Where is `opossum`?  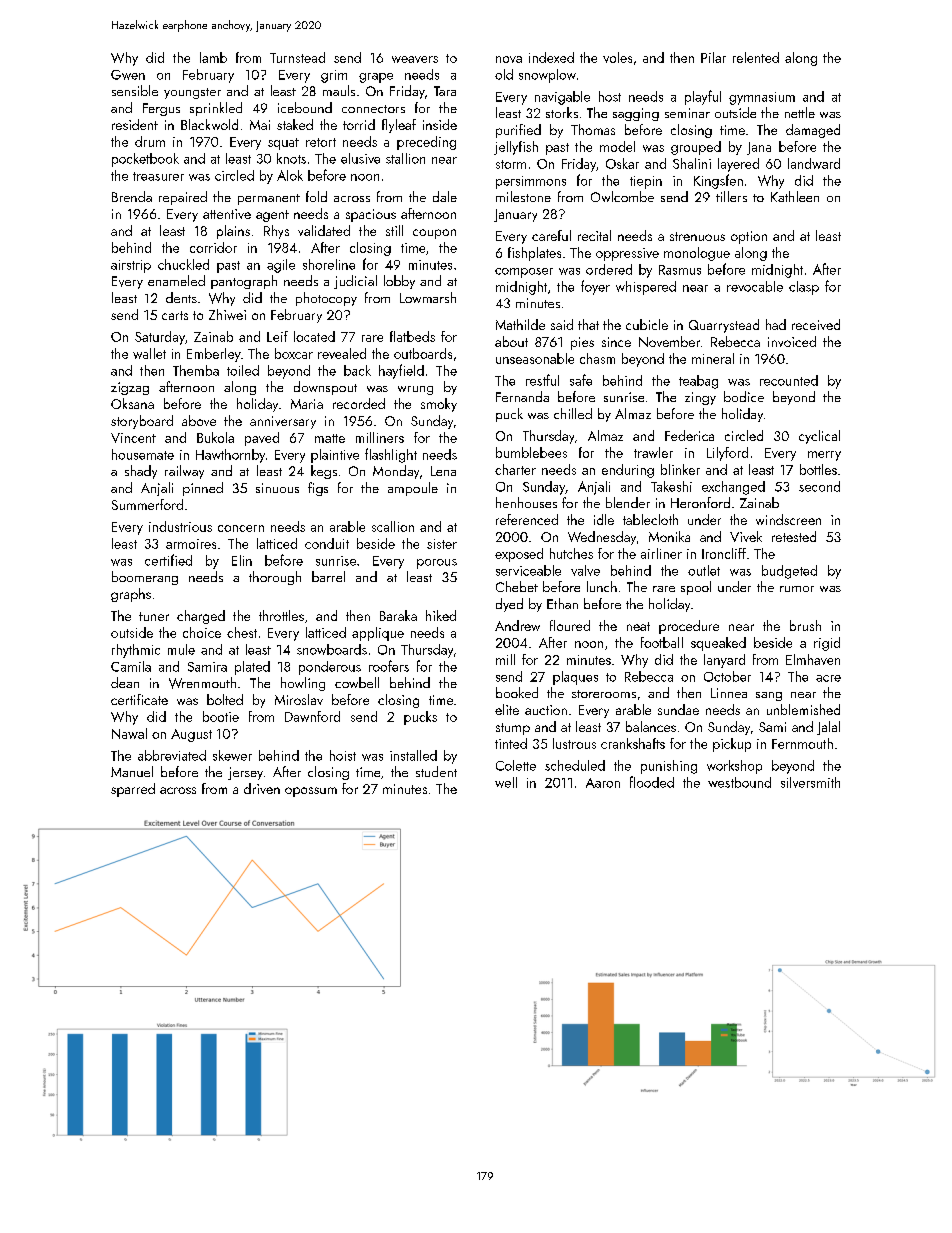
opossum is located at coordinates (311, 792).
